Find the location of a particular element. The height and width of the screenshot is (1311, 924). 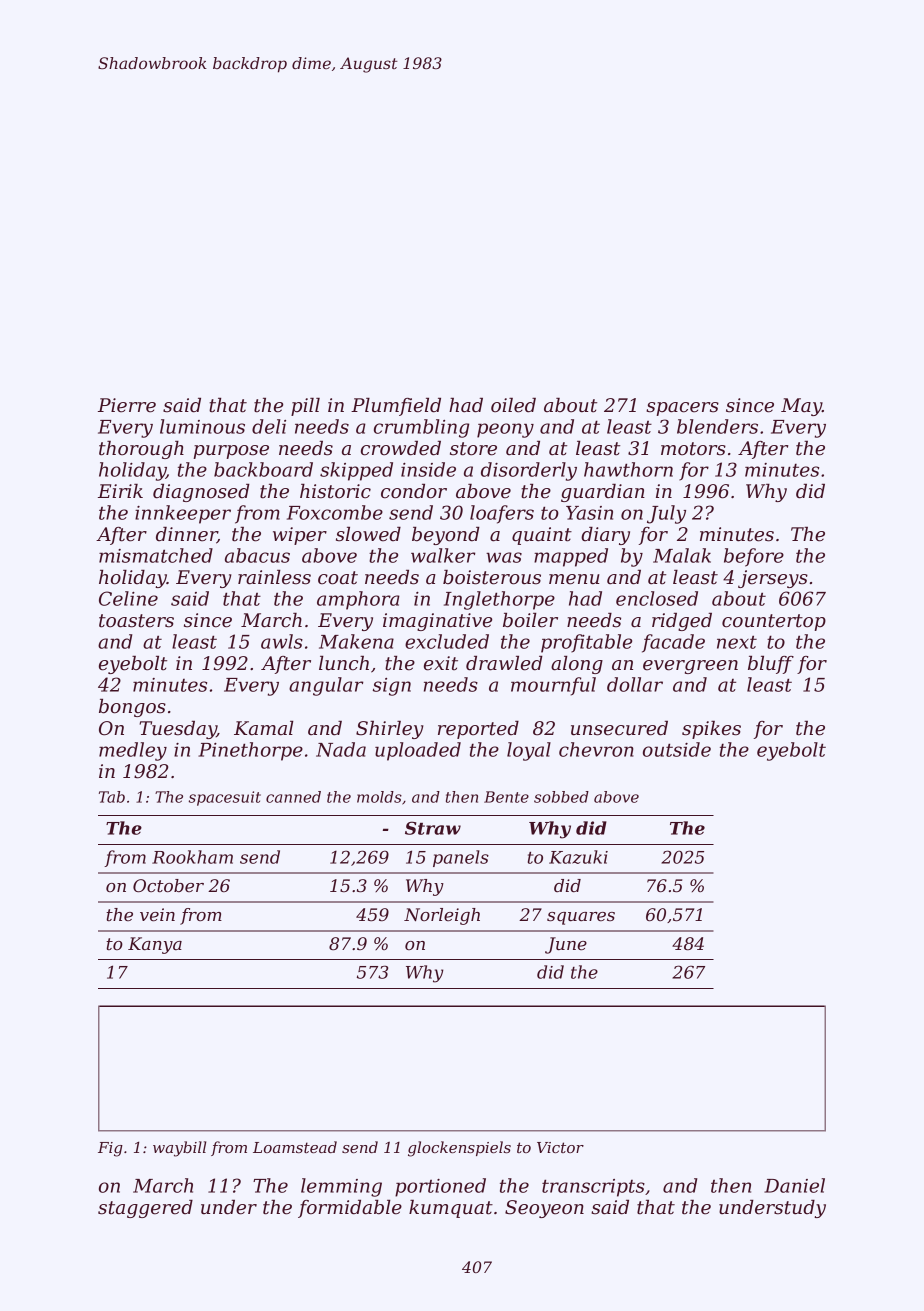

evergreen is located at coordinates (690, 667).
